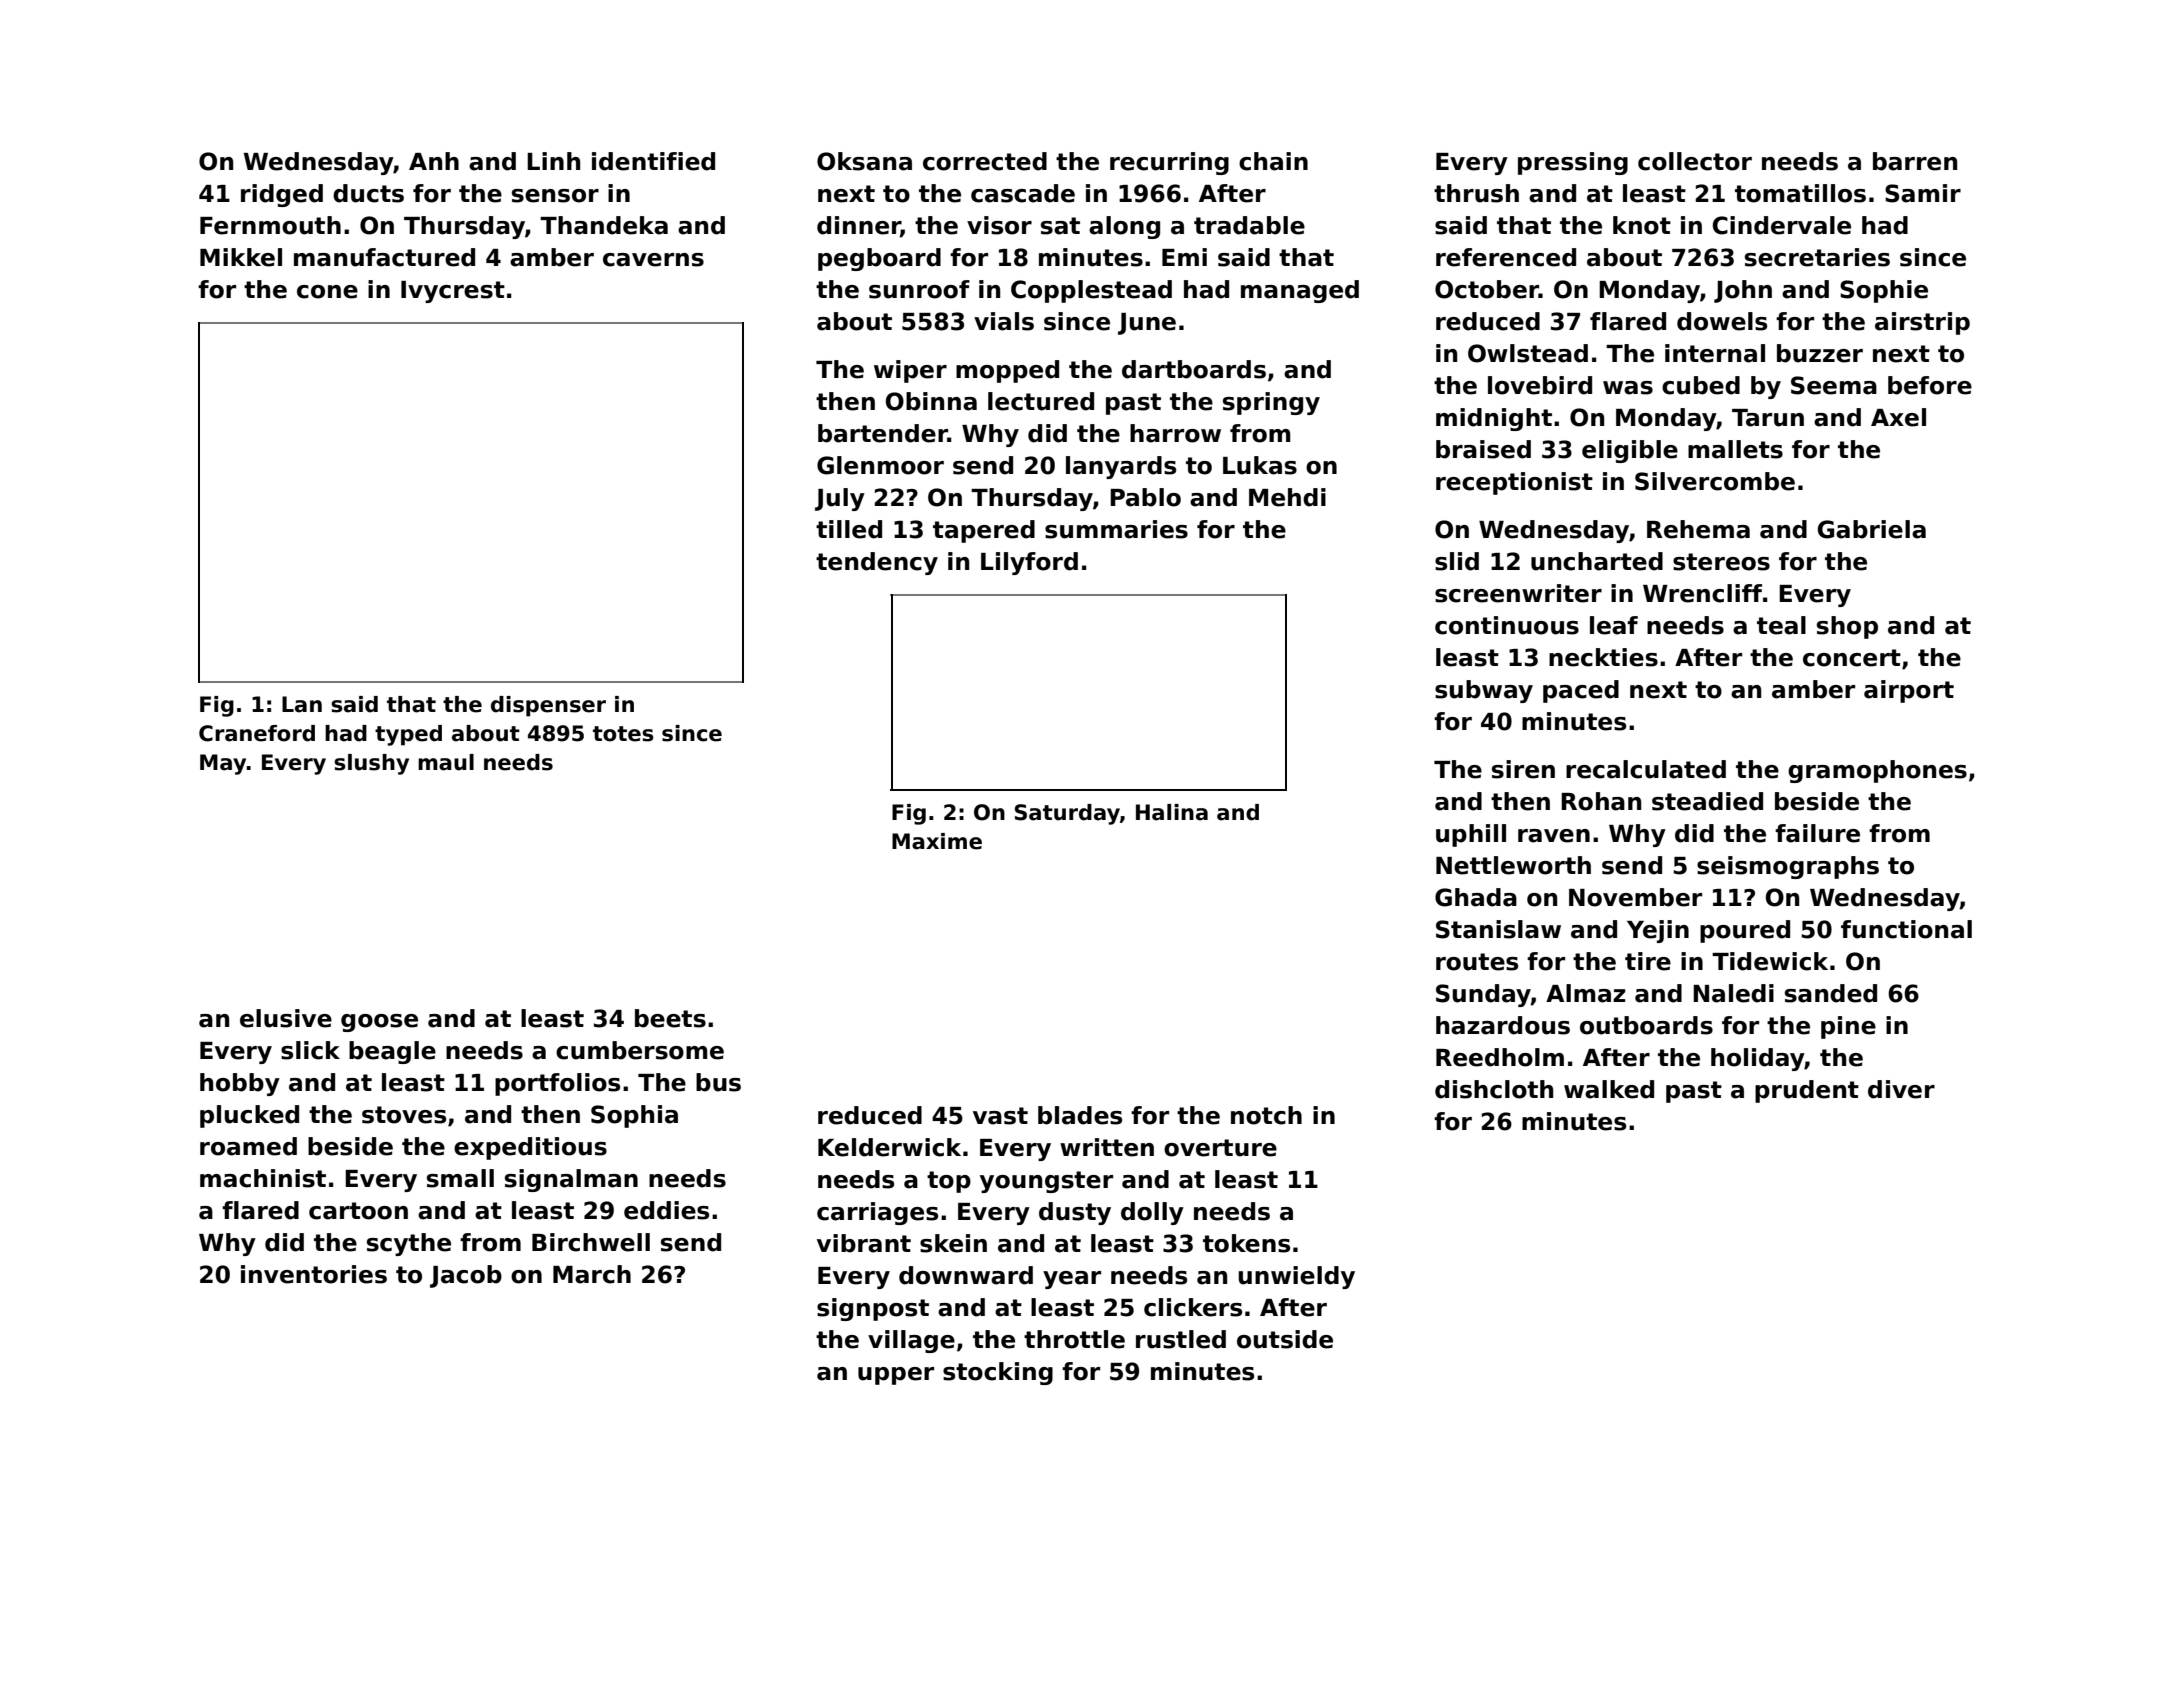  Describe the element at coordinates (1609, 1089) in the screenshot. I see `walked` at that location.
